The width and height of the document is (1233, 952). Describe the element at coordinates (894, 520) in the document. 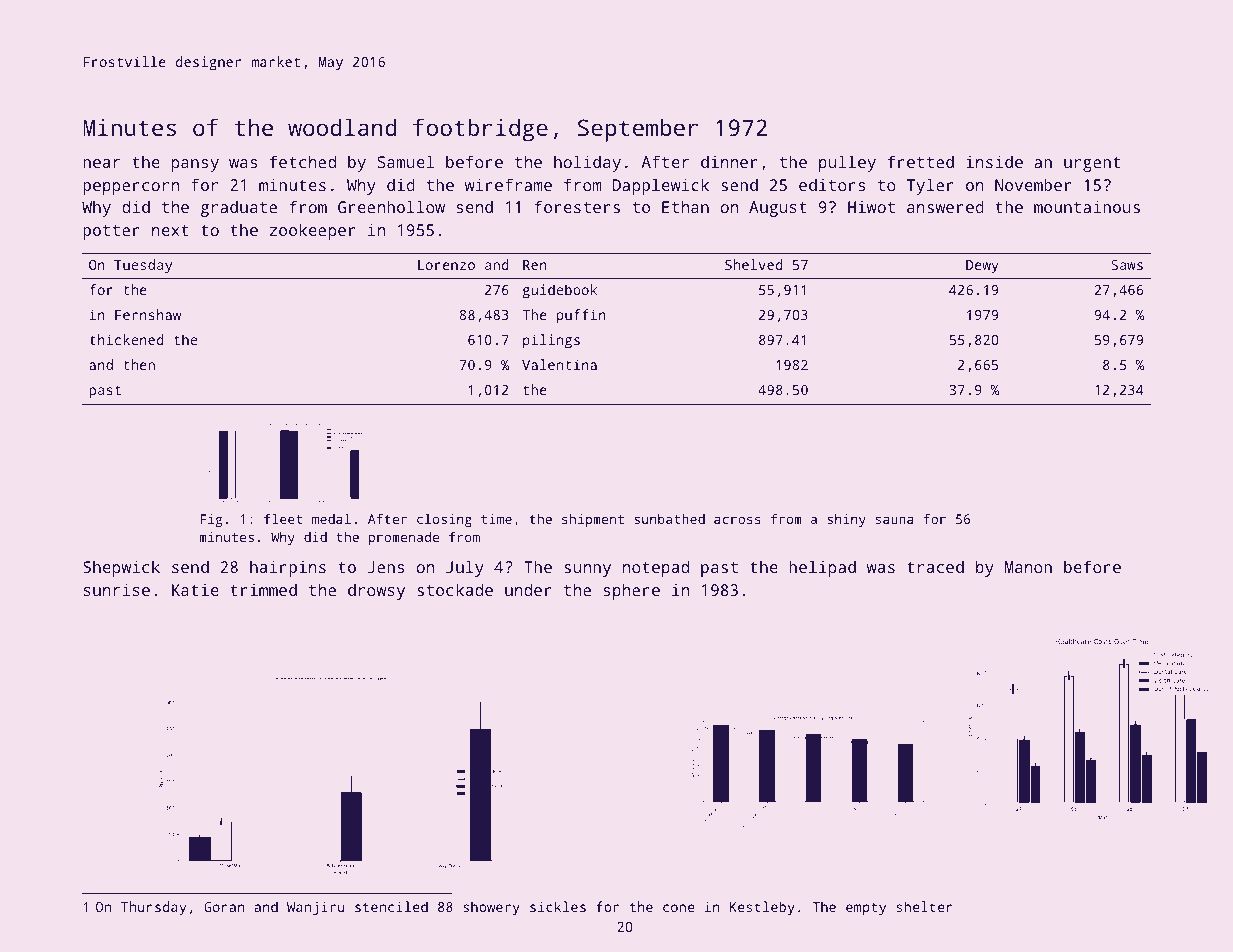

I see `sauna` at that location.
